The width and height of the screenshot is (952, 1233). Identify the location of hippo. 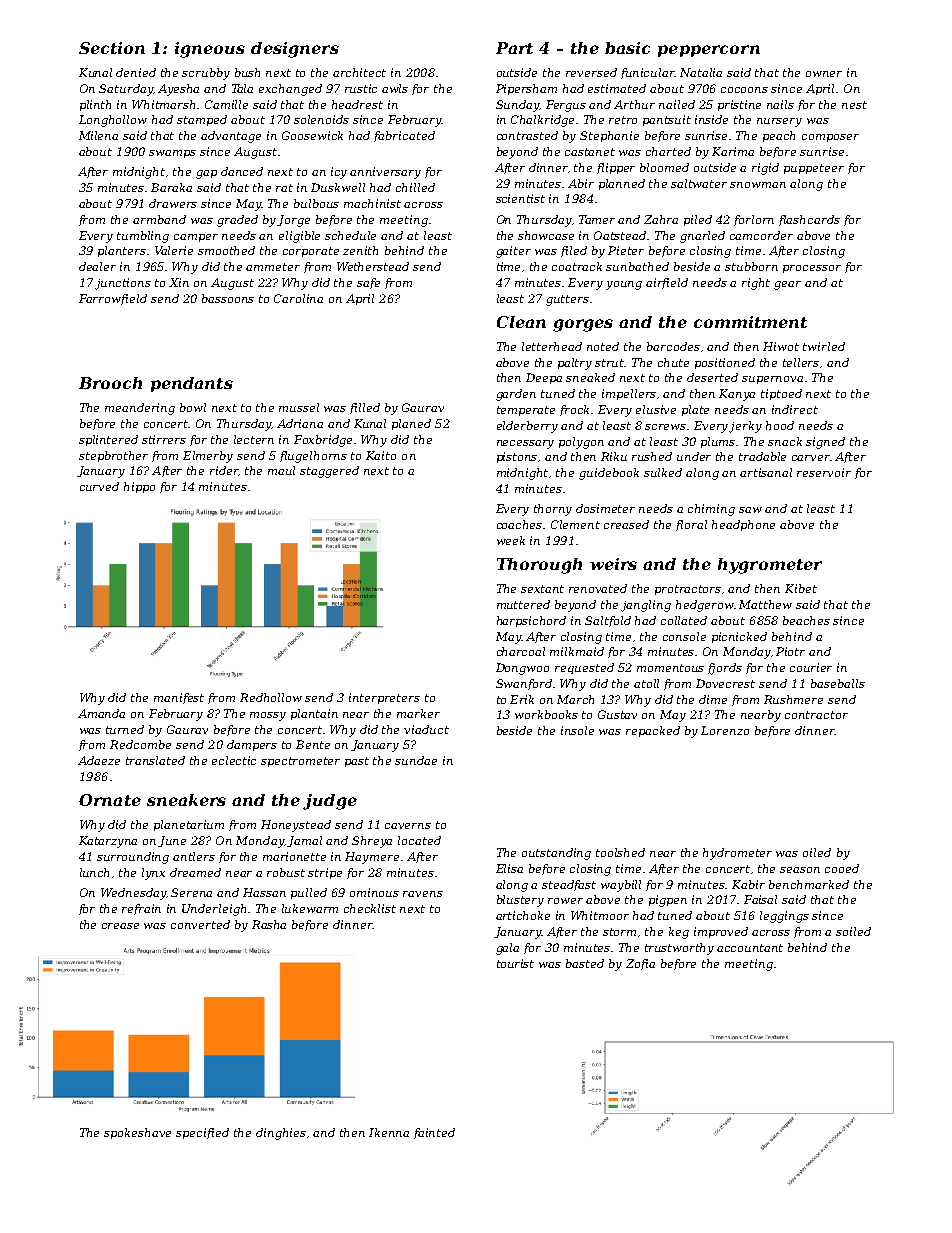
(139, 487).
